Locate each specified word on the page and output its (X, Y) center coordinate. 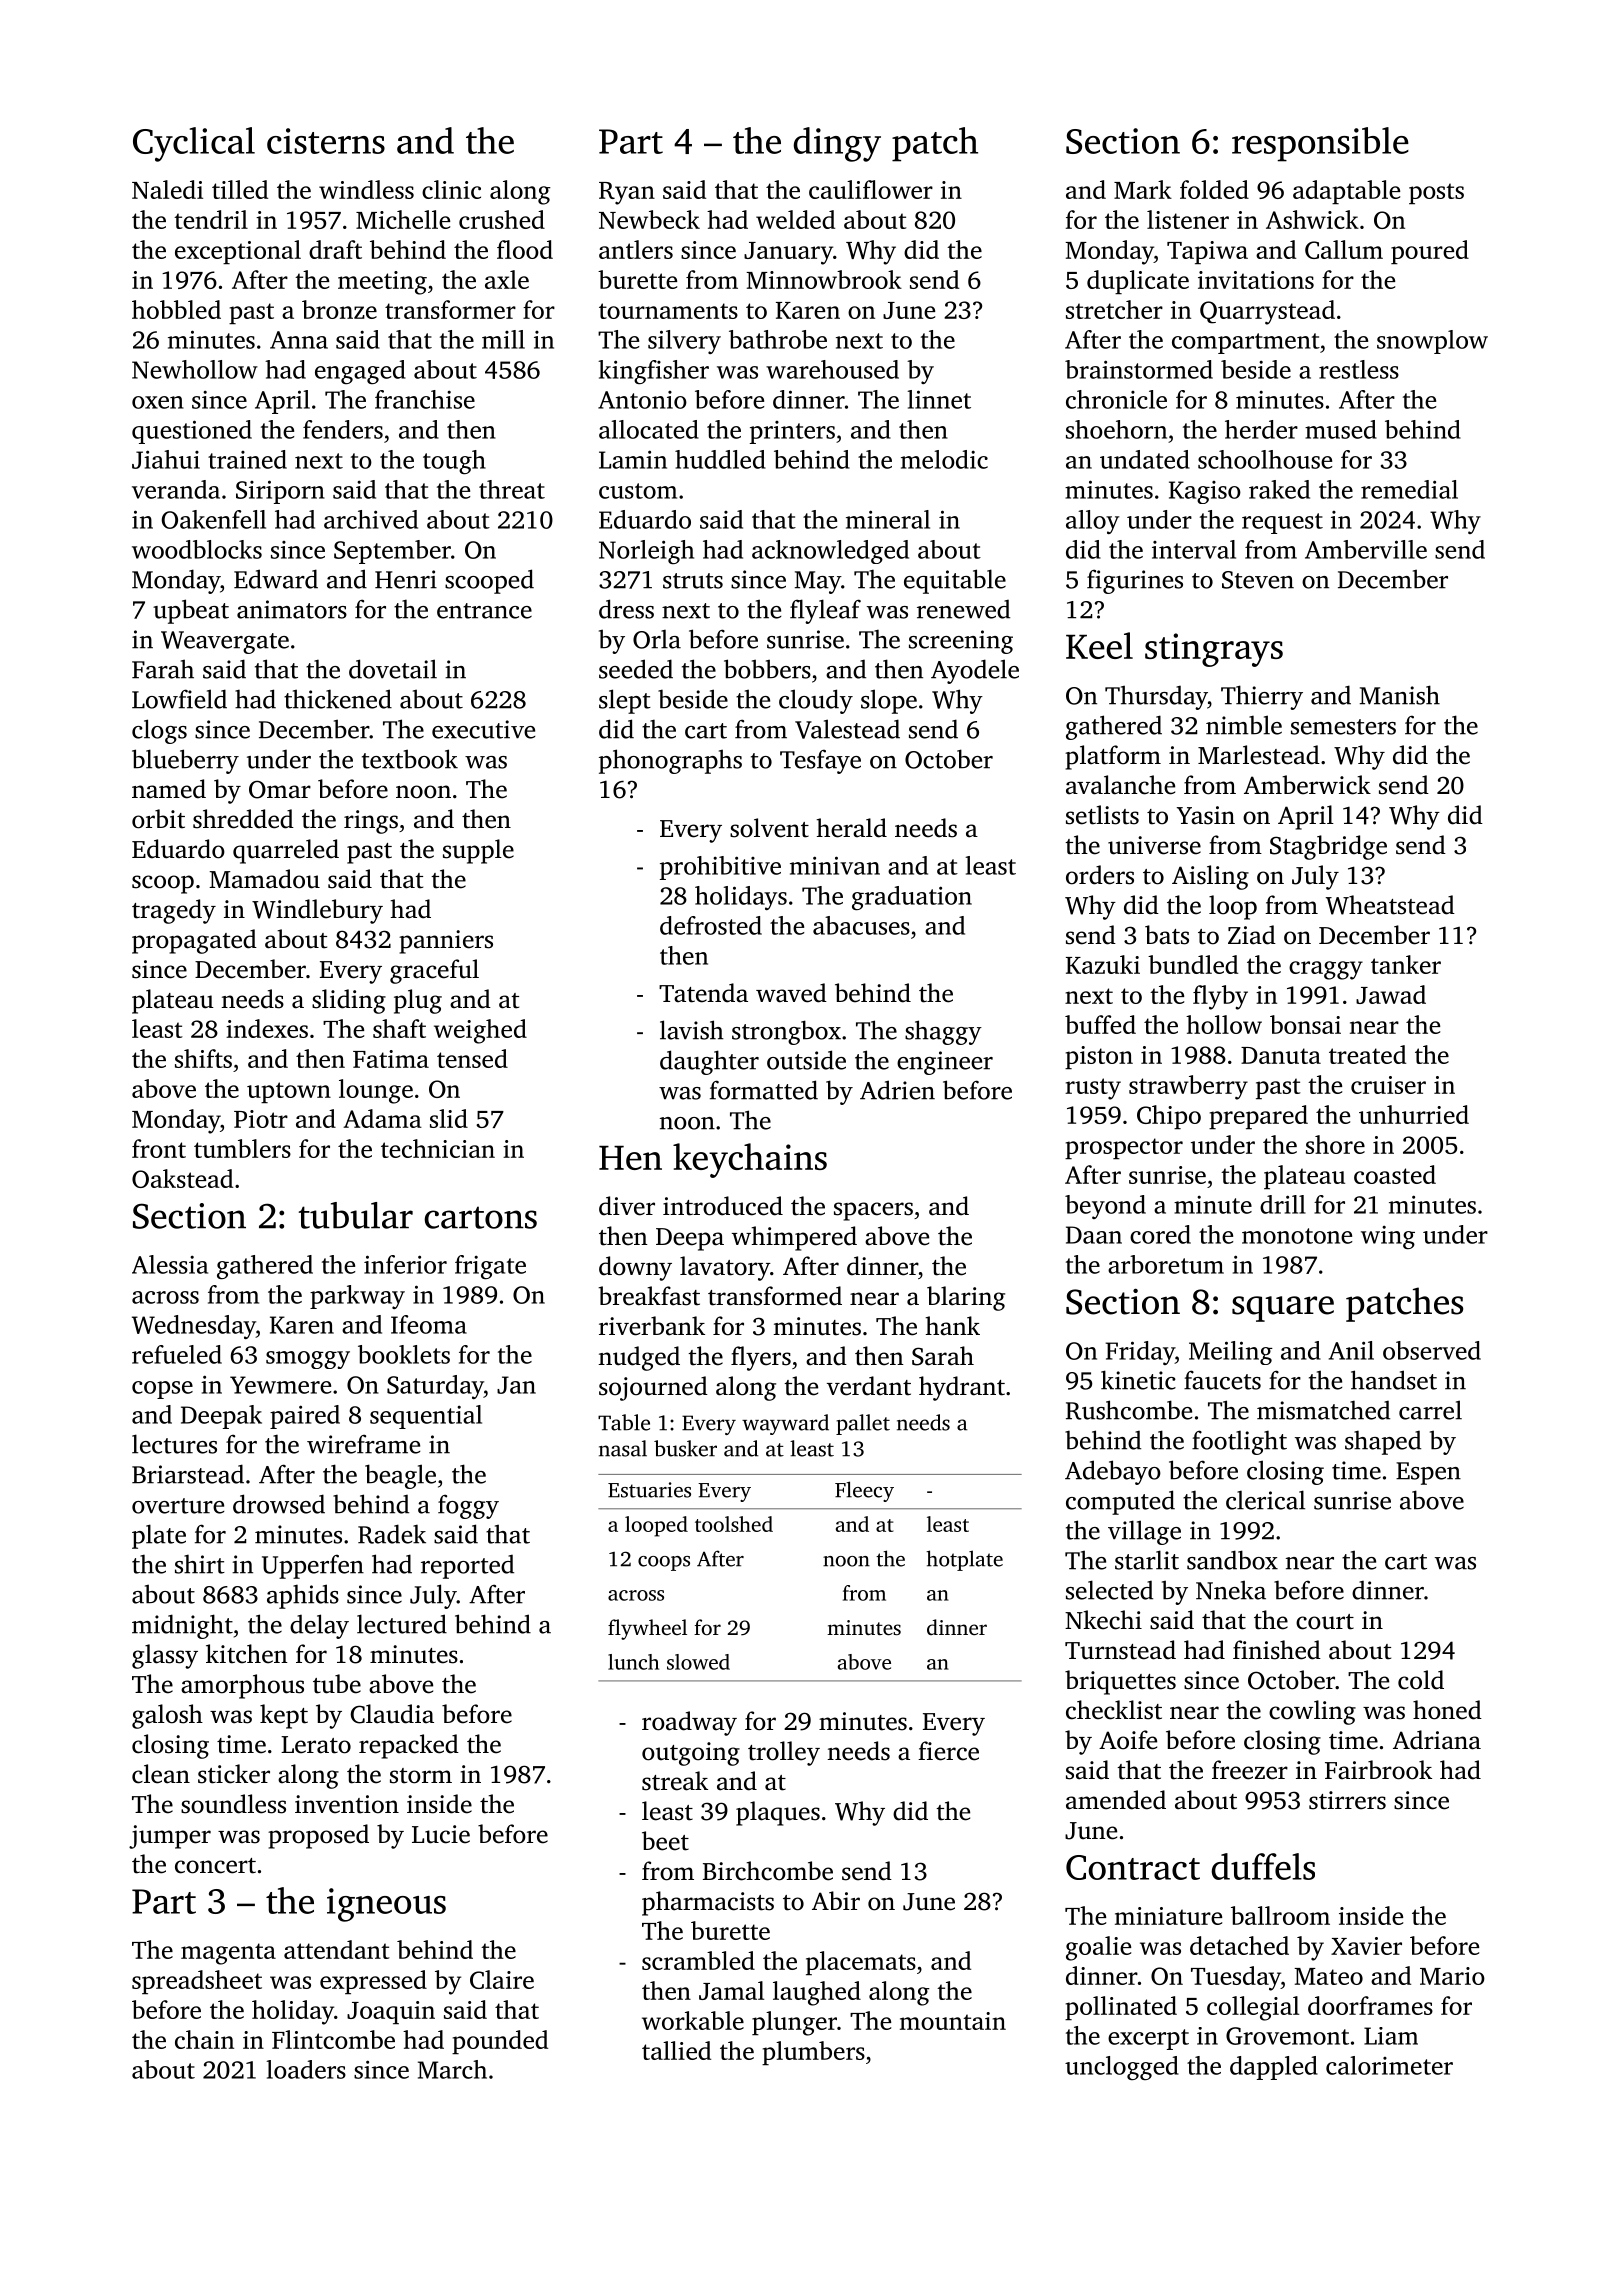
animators (292, 609)
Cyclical (194, 144)
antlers (636, 249)
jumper (170, 1837)
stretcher (1114, 309)
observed (1432, 1350)
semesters (1343, 727)
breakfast (649, 1296)
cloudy (816, 701)
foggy (468, 1506)
